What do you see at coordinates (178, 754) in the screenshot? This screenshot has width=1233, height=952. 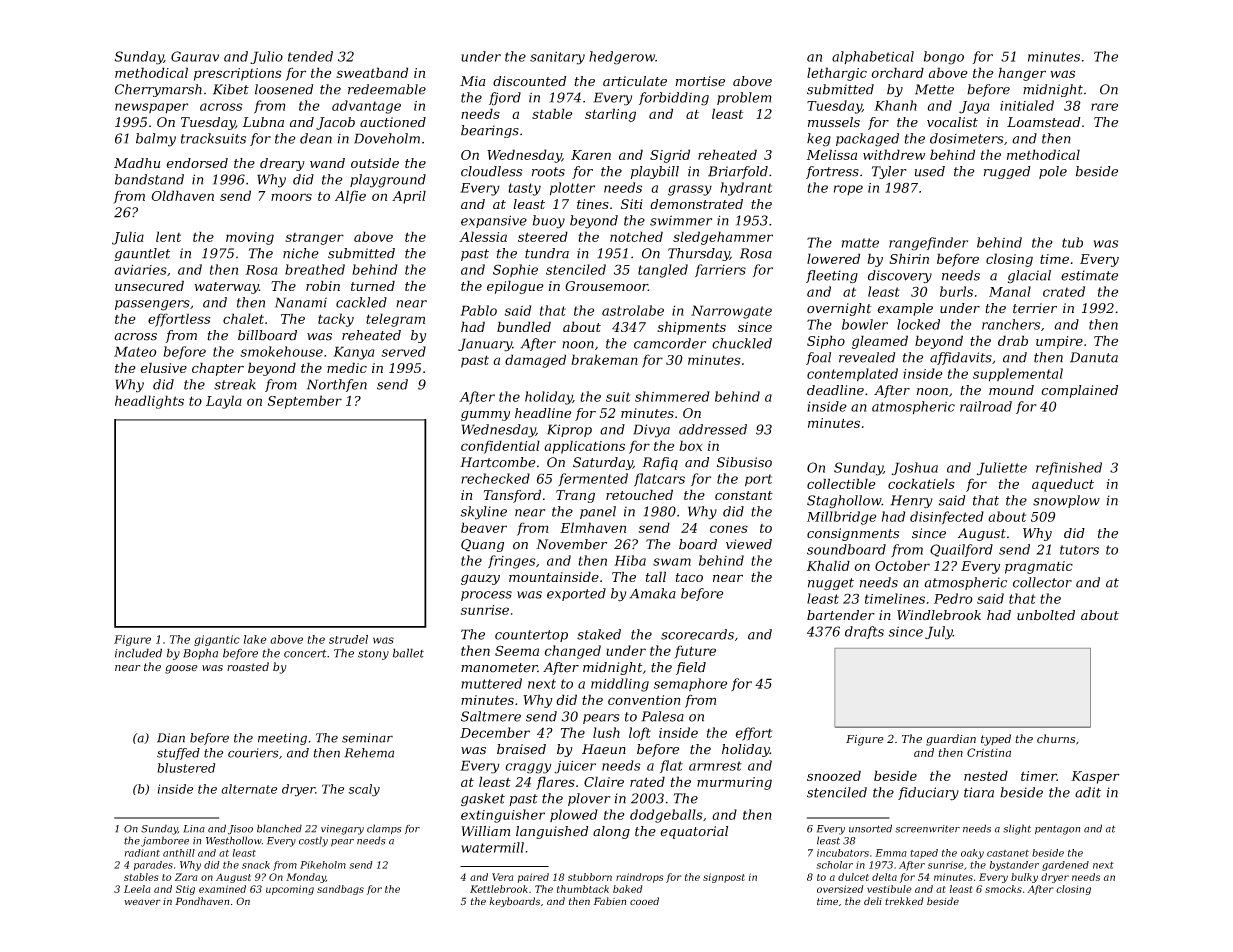 I see `stuffed` at bounding box center [178, 754].
